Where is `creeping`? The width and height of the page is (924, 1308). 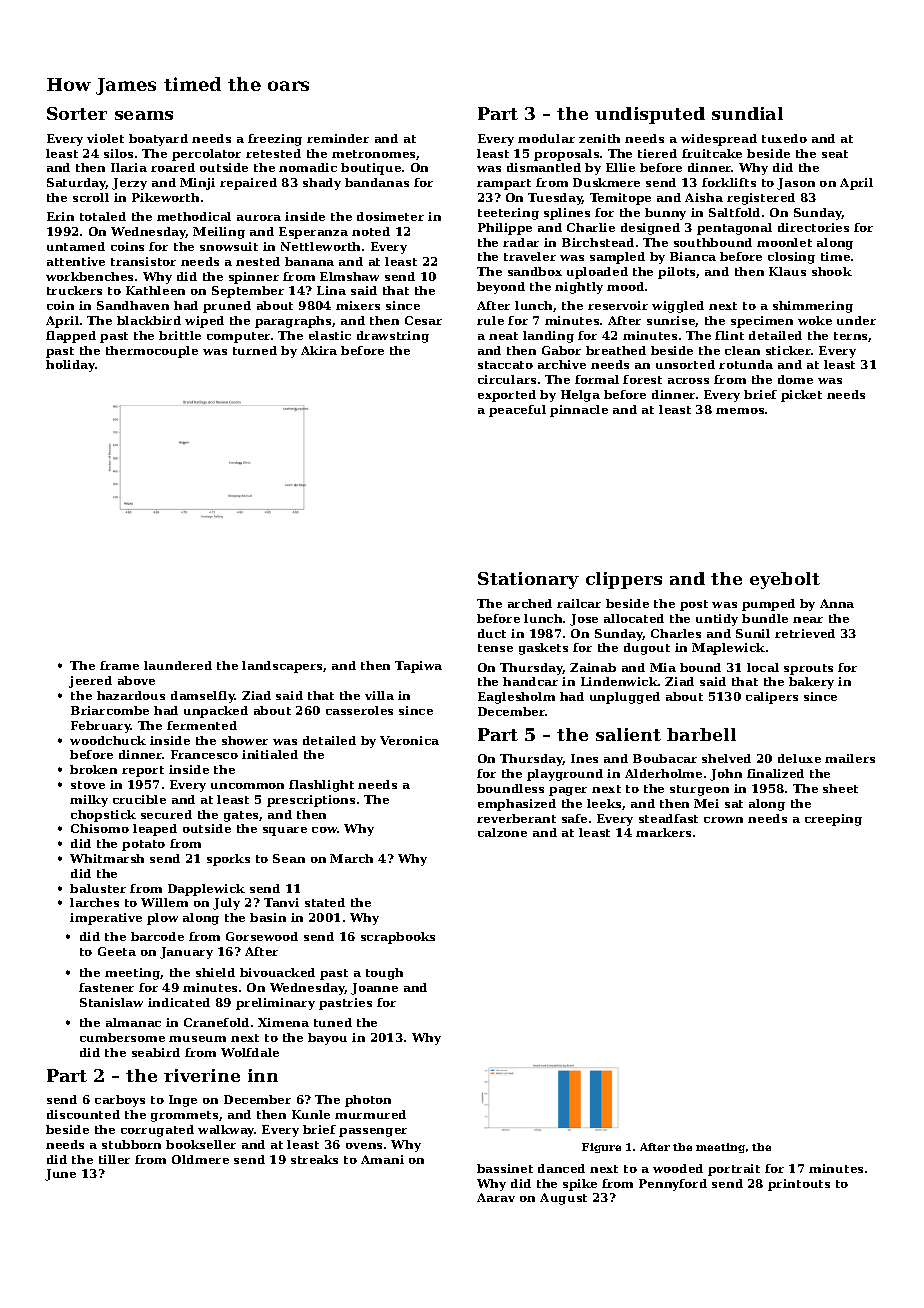 creeping is located at coordinates (833, 820).
